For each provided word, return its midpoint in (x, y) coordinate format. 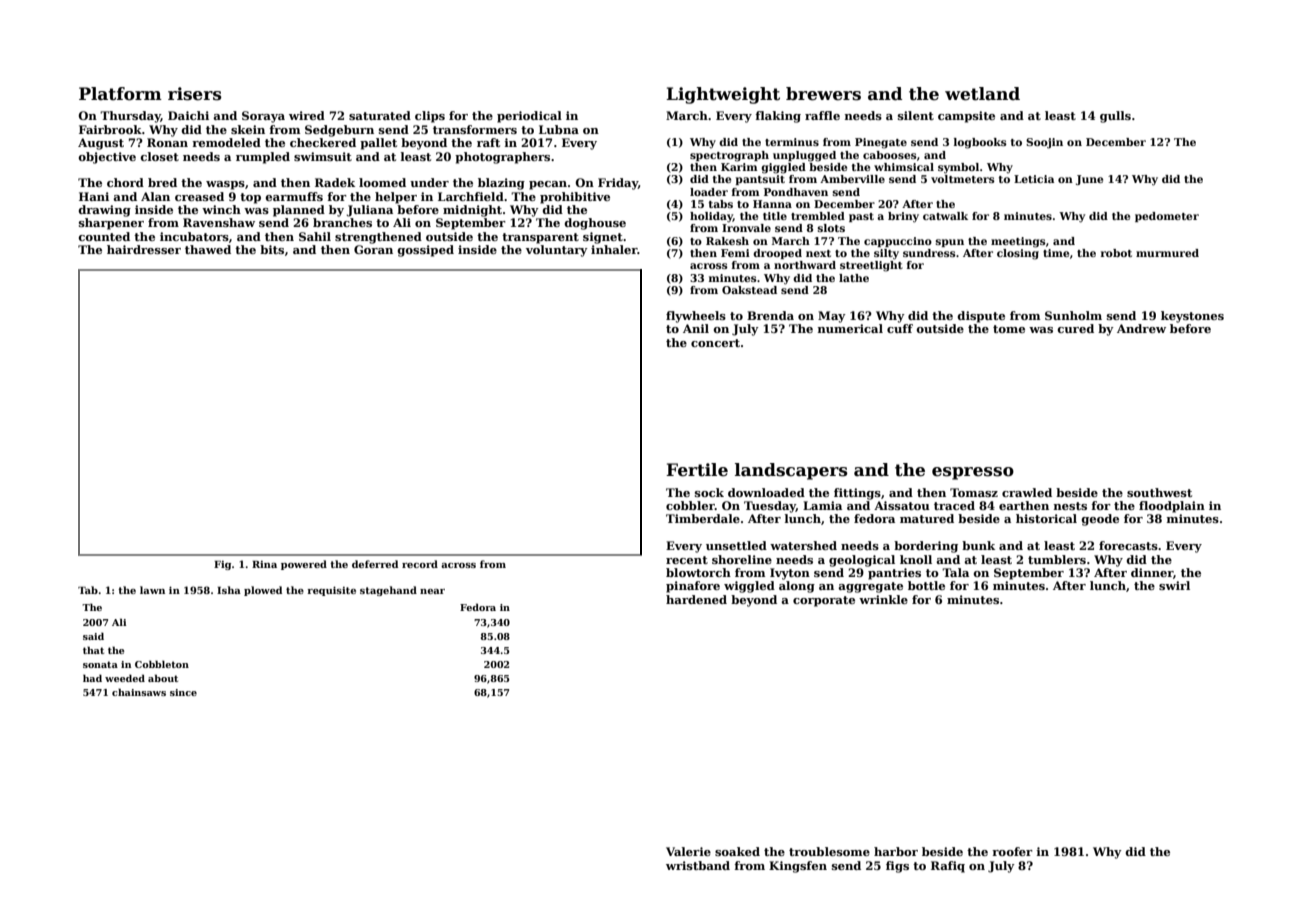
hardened (696, 599)
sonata (100, 664)
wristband (698, 865)
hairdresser (144, 249)
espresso (973, 473)
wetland (982, 94)
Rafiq (948, 867)
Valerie (688, 851)
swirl (1174, 585)
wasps (225, 185)
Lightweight (723, 95)
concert (715, 343)
